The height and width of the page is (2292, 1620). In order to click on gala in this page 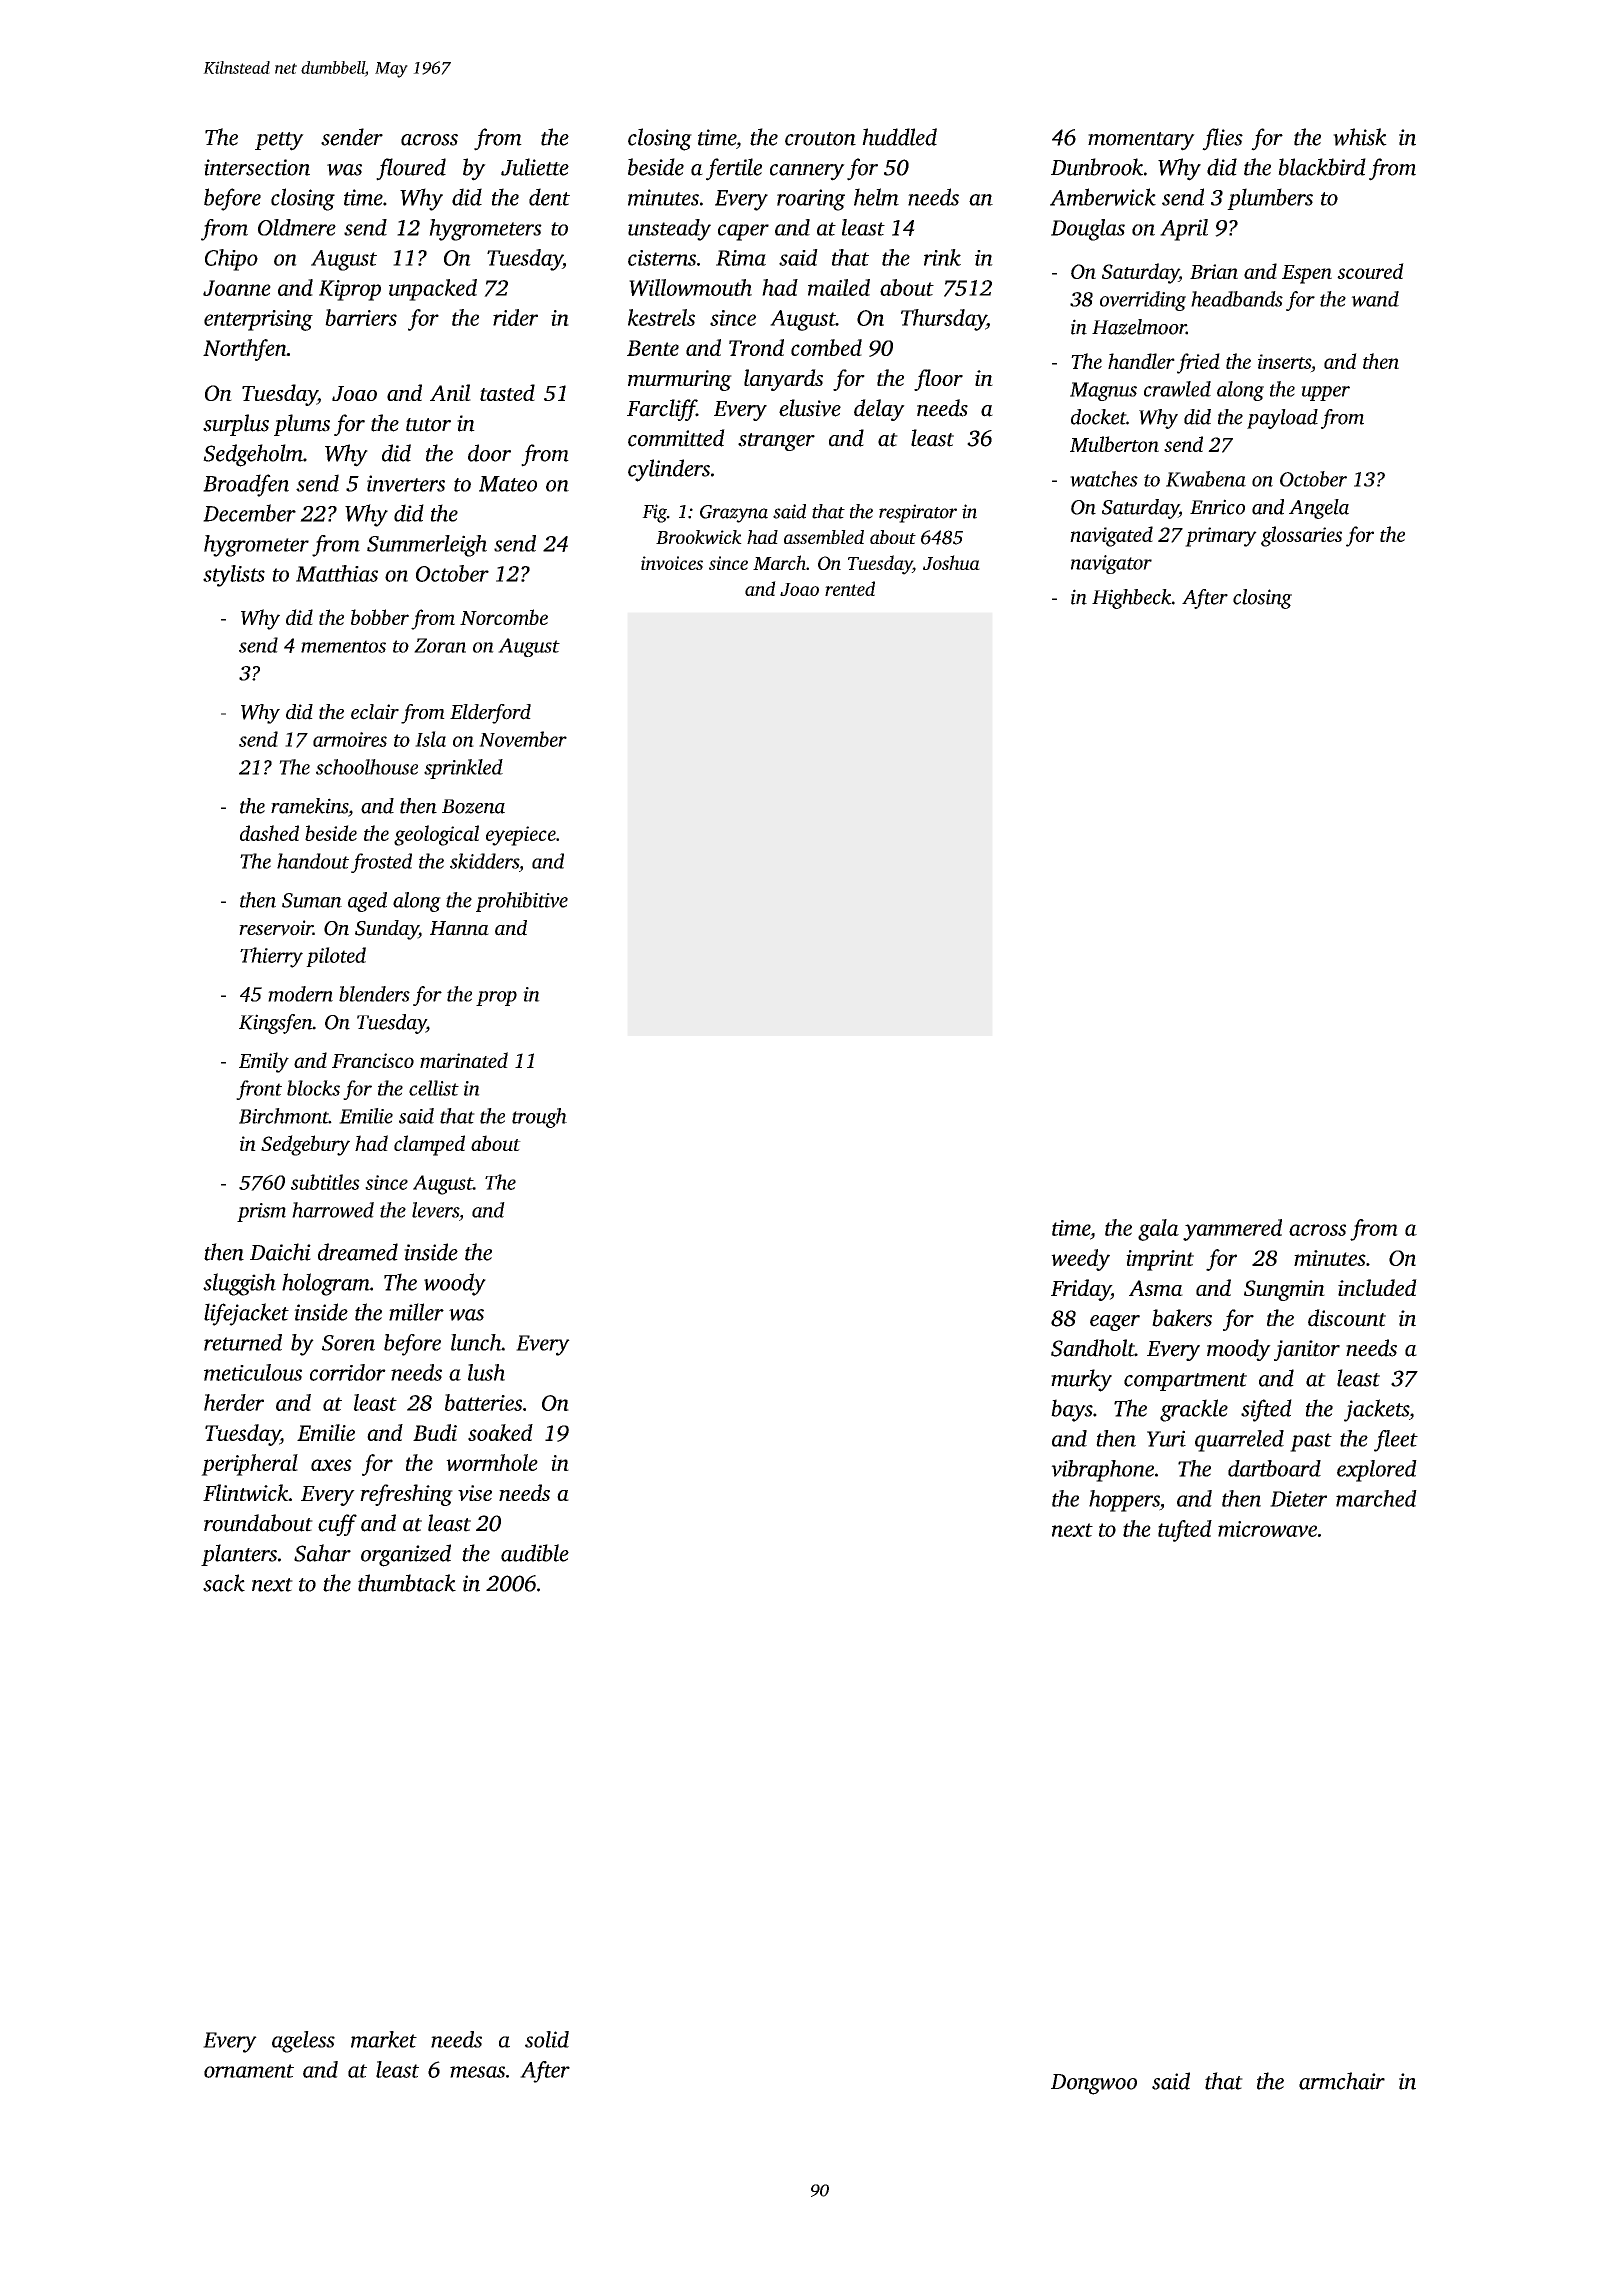, I will do `click(1158, 1230)`.
